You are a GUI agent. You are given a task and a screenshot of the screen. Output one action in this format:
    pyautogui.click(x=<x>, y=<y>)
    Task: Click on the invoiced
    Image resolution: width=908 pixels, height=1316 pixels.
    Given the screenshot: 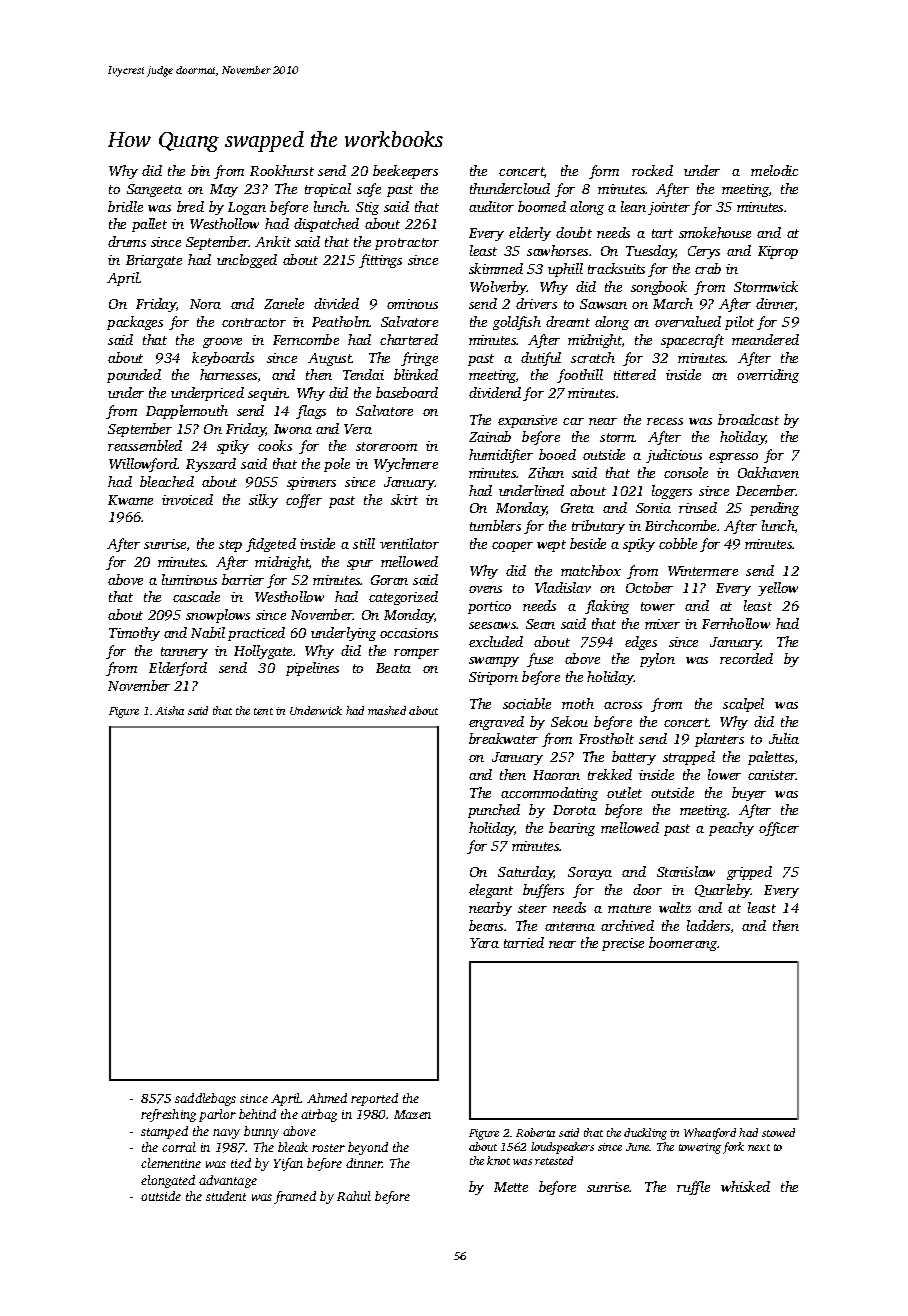 What is the action you would take?
    pyautogui.click(x=187, y=499)
